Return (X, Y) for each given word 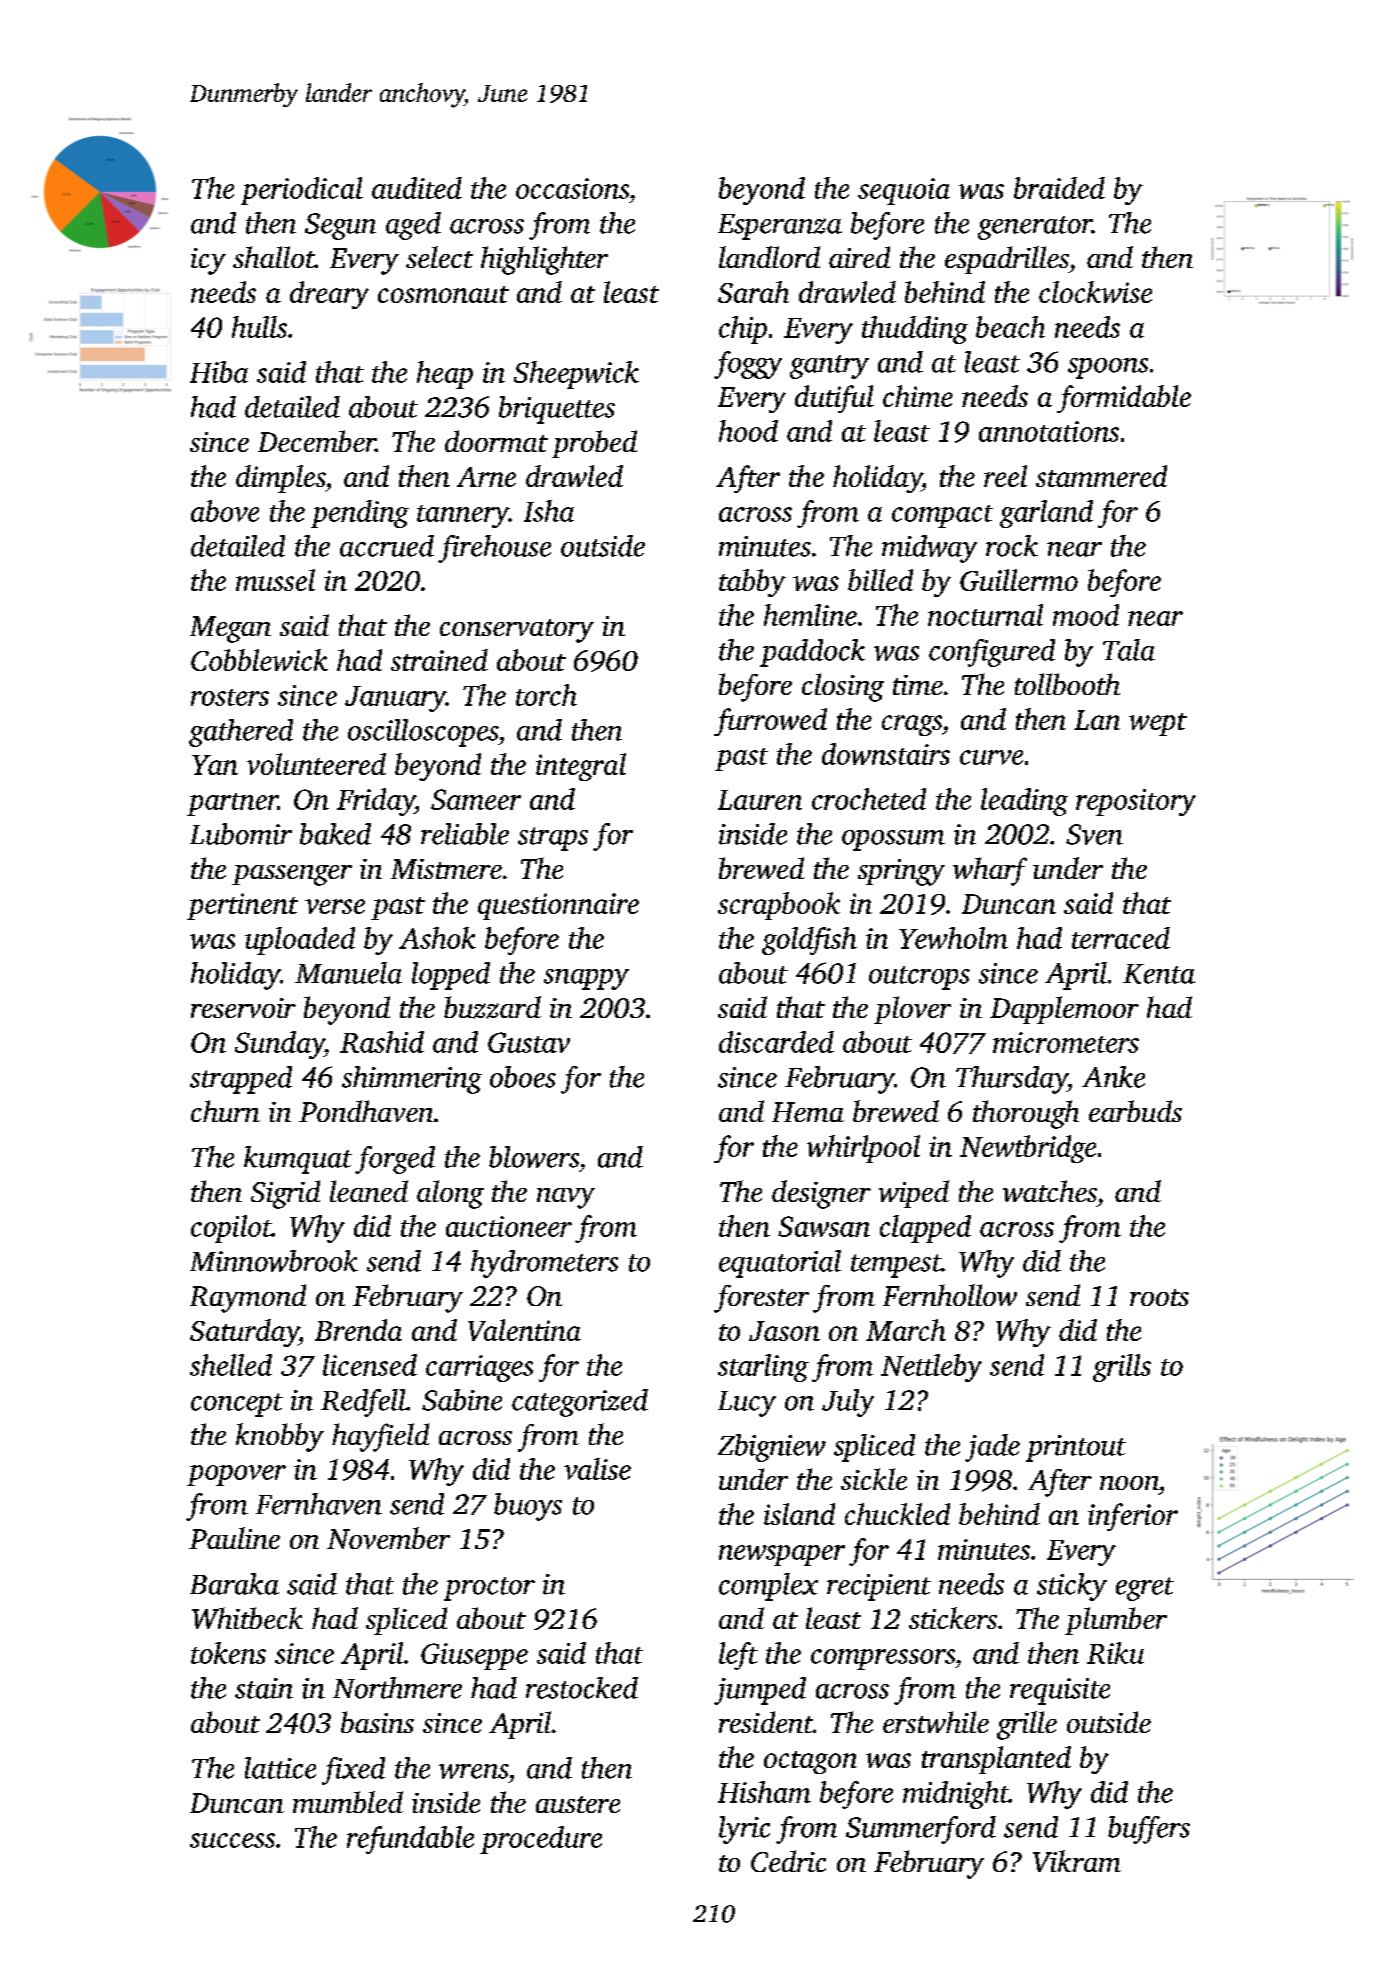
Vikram (1077, 1861)
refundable (410, 1840)
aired (859, 257)
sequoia (904, 191)
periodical (302, 191)
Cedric (788, 1861)
